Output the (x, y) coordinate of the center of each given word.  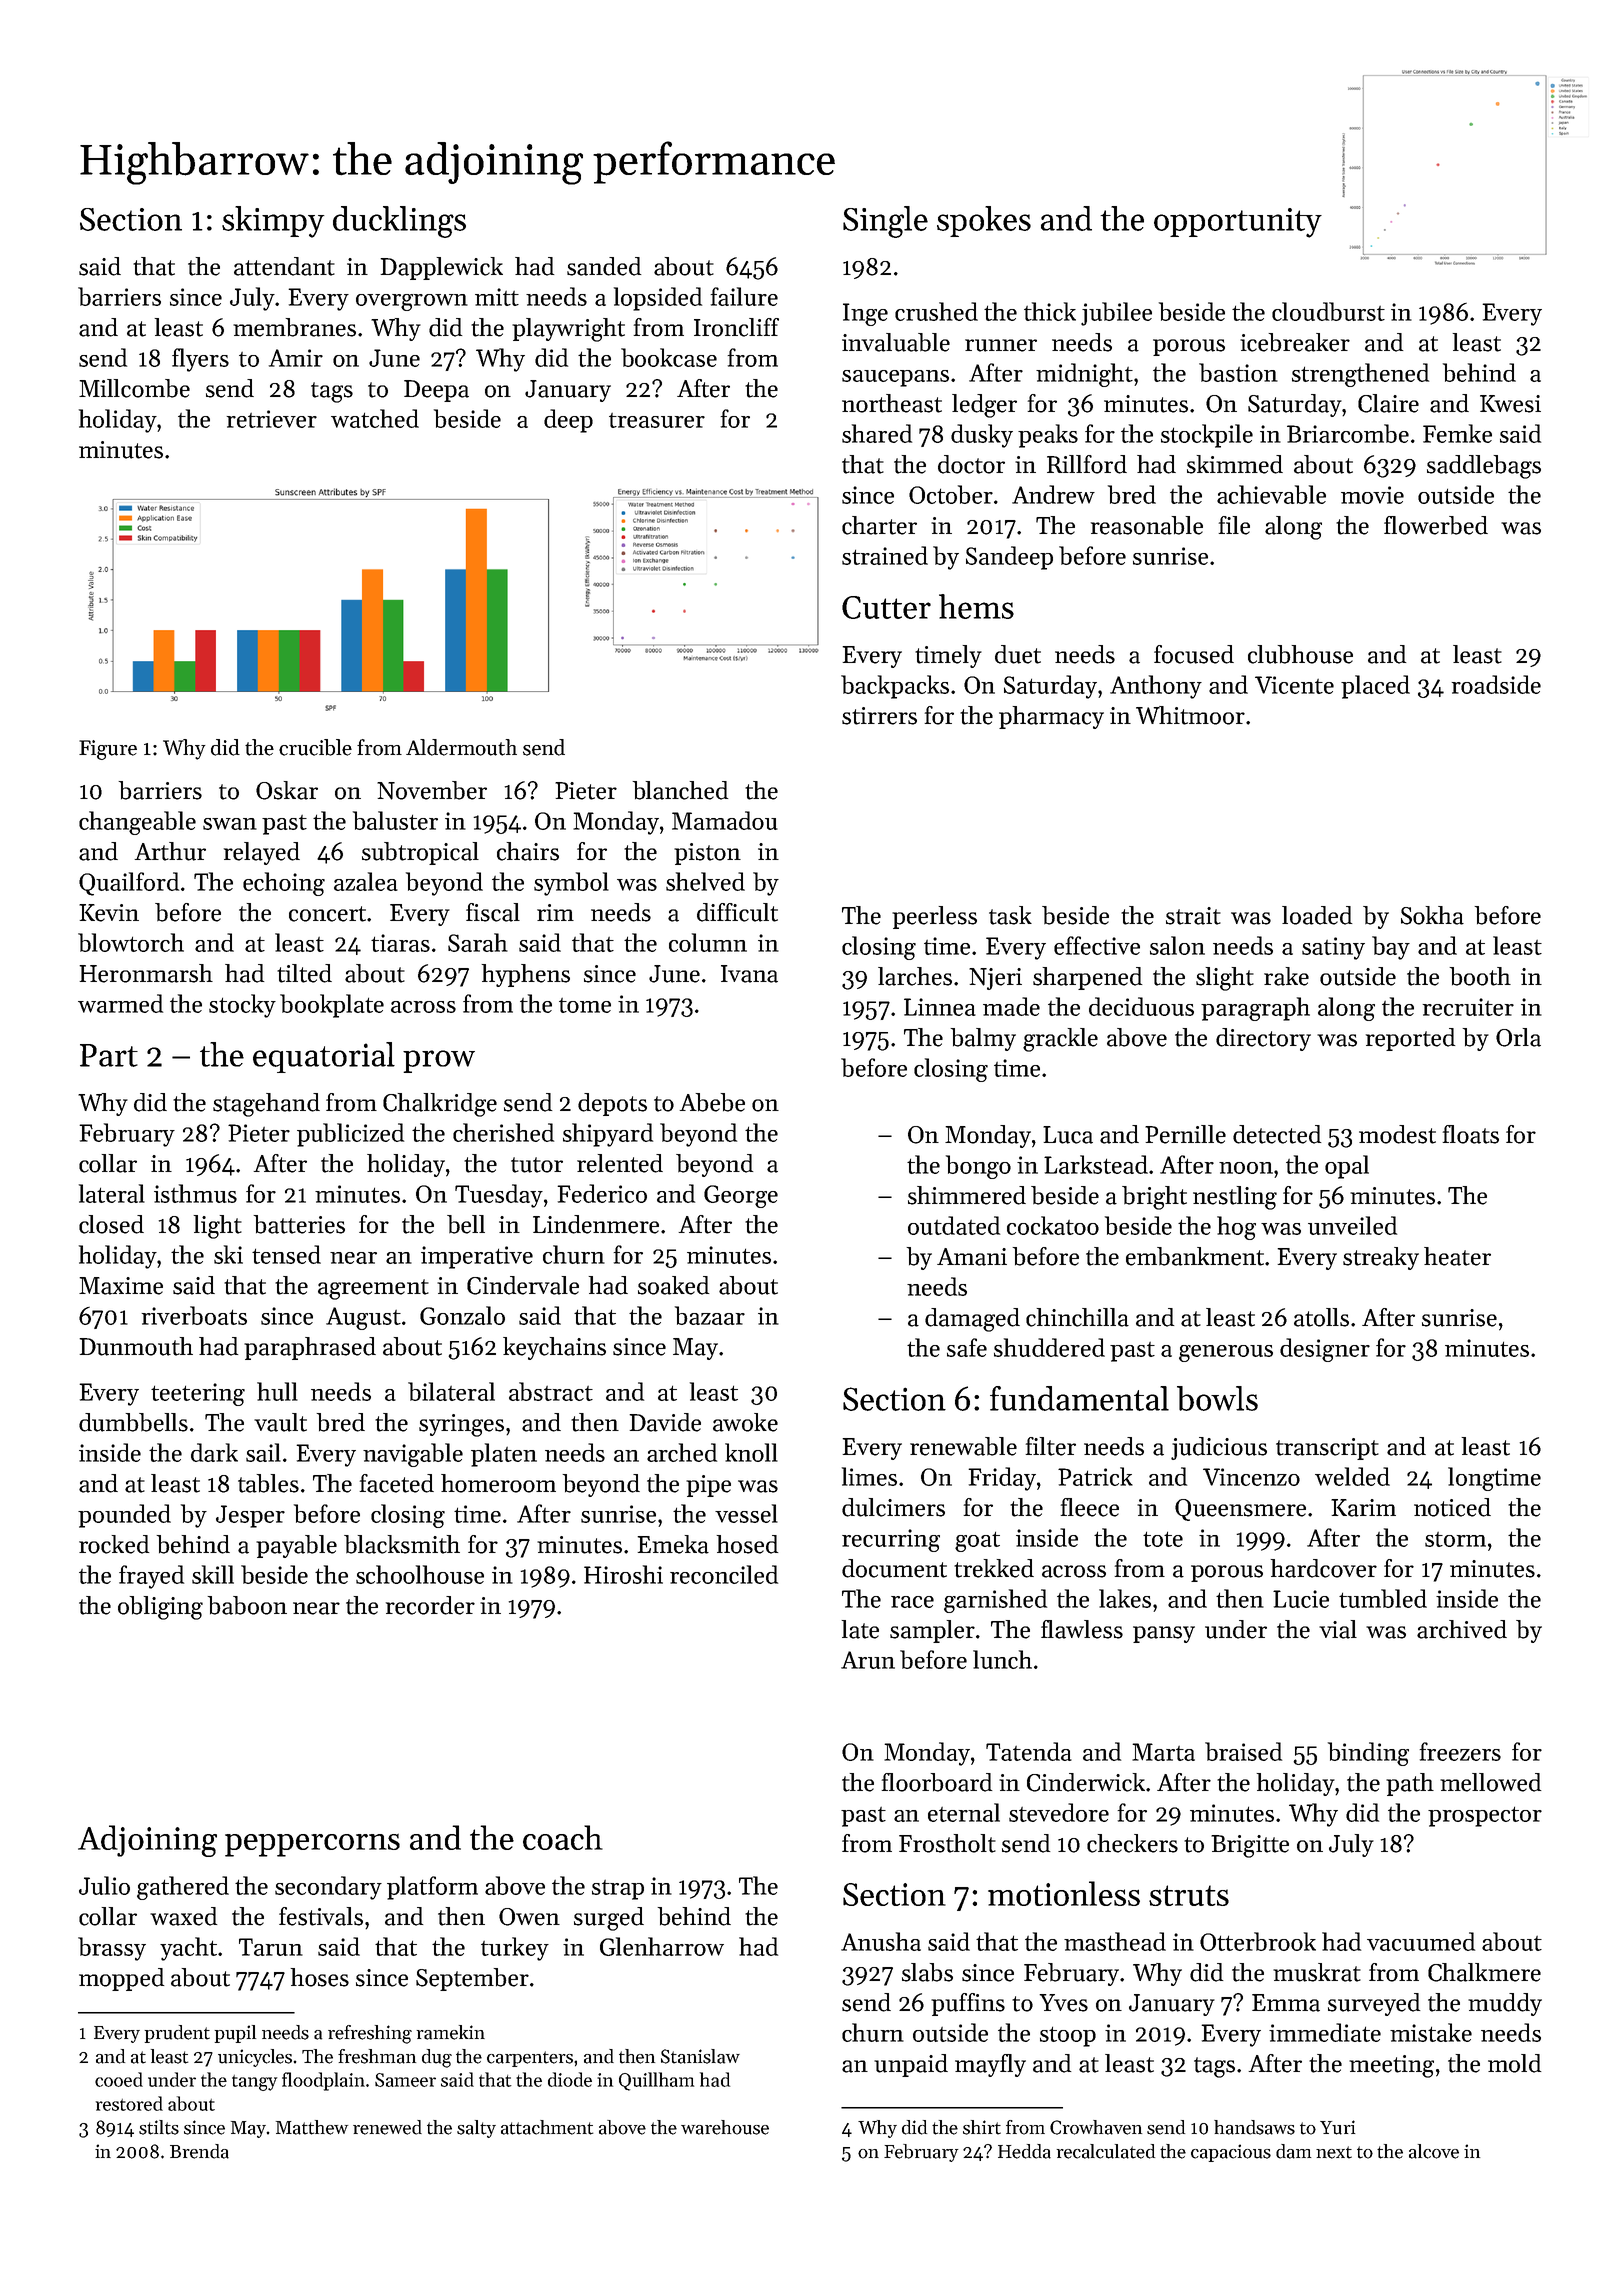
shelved (705, 881)
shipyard (608, 1135)
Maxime (121, 1286)
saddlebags (1484, 467)
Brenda (199, 2151)
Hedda (1024, 2151)
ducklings (399, 222)
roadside (1496, 684)
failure (744, 296)
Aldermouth (461, 747)
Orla (1518, 1037)
